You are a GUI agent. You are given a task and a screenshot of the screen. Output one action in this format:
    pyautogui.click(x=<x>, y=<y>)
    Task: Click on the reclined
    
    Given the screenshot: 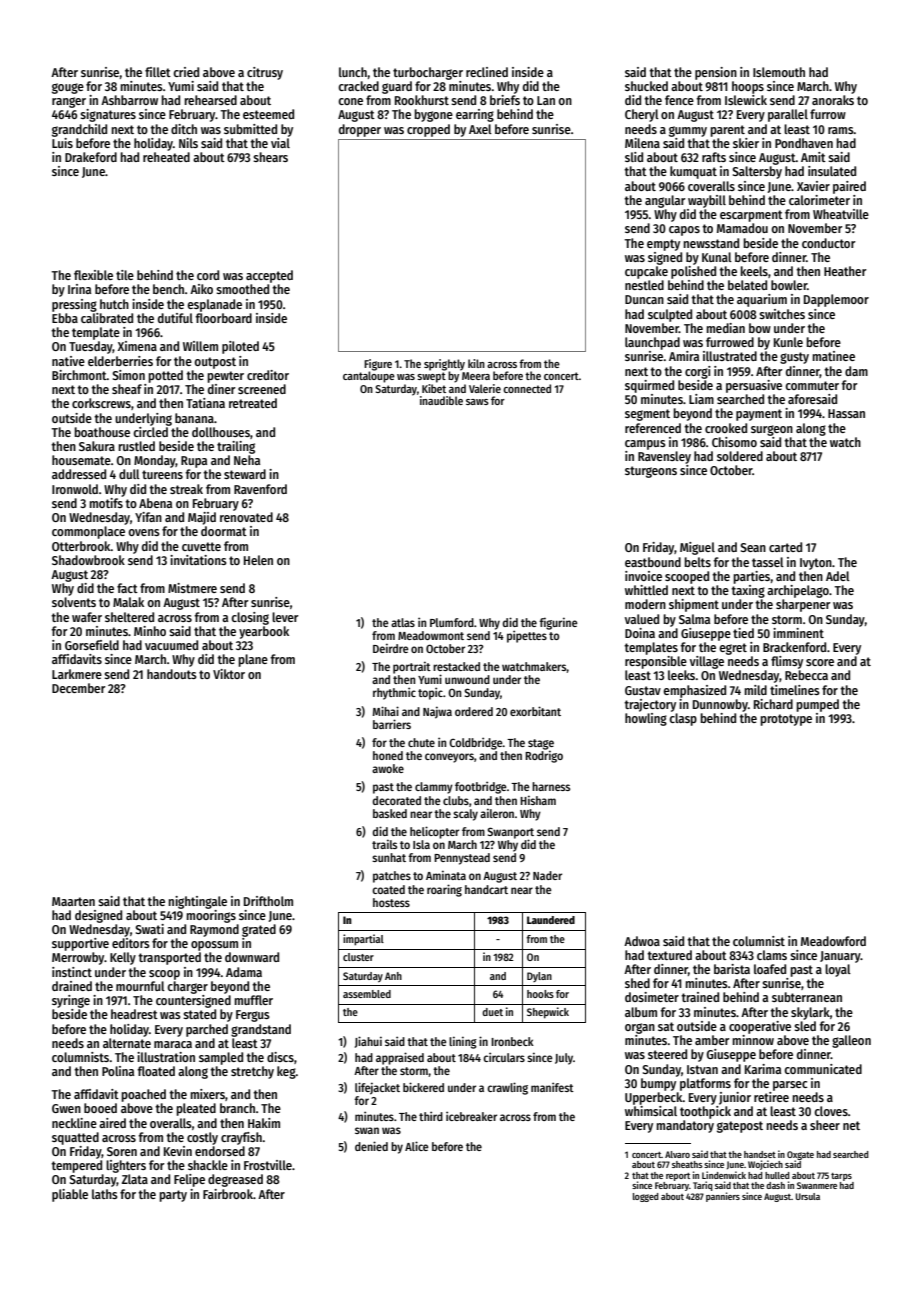 What is the action you would take?
    pyautogui.click(x=487, y=72)
